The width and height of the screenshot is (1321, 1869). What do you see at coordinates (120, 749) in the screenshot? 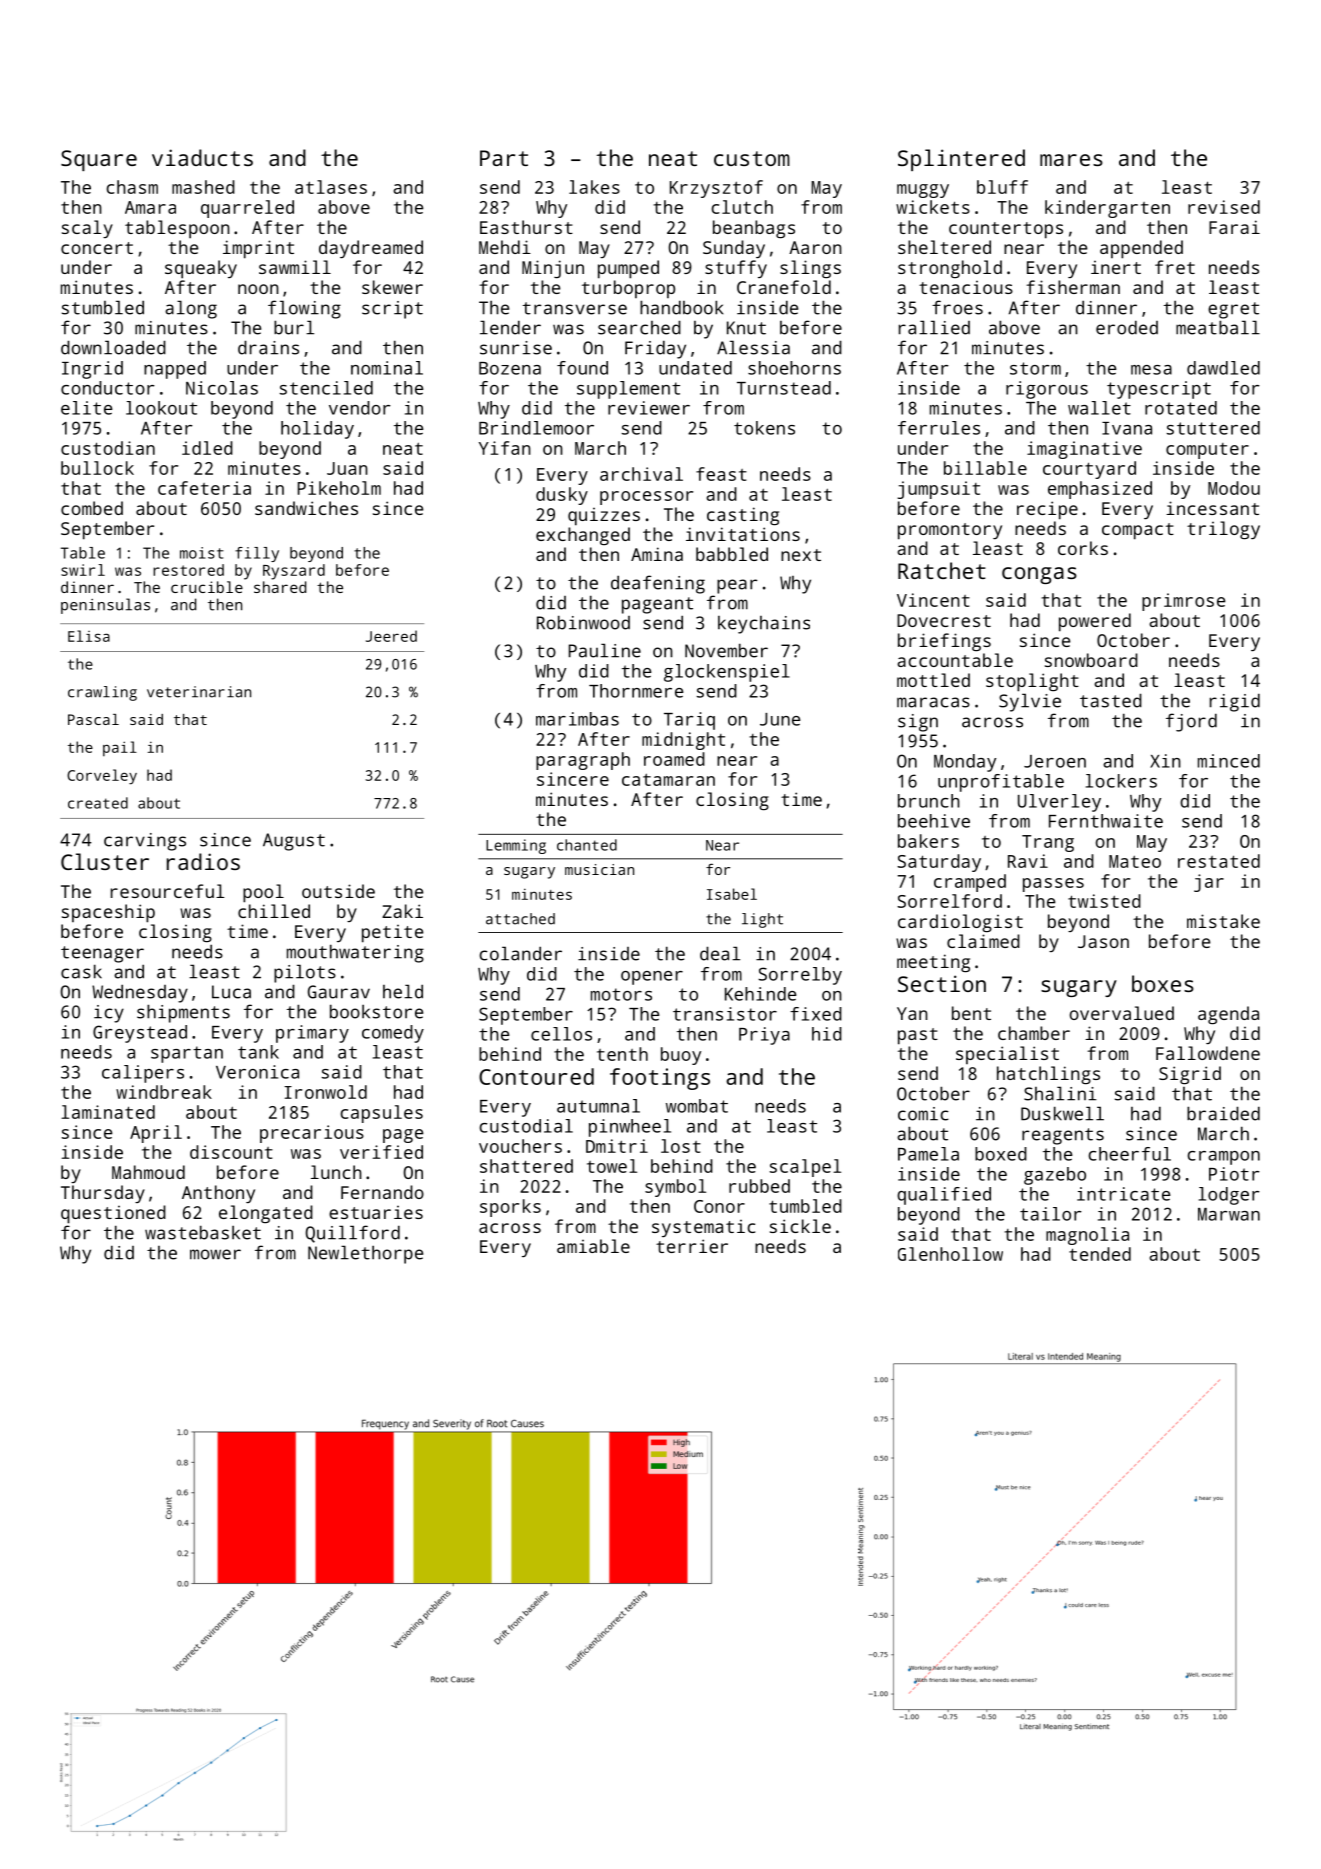
I see `pail` at bounding box center [120, 749].
